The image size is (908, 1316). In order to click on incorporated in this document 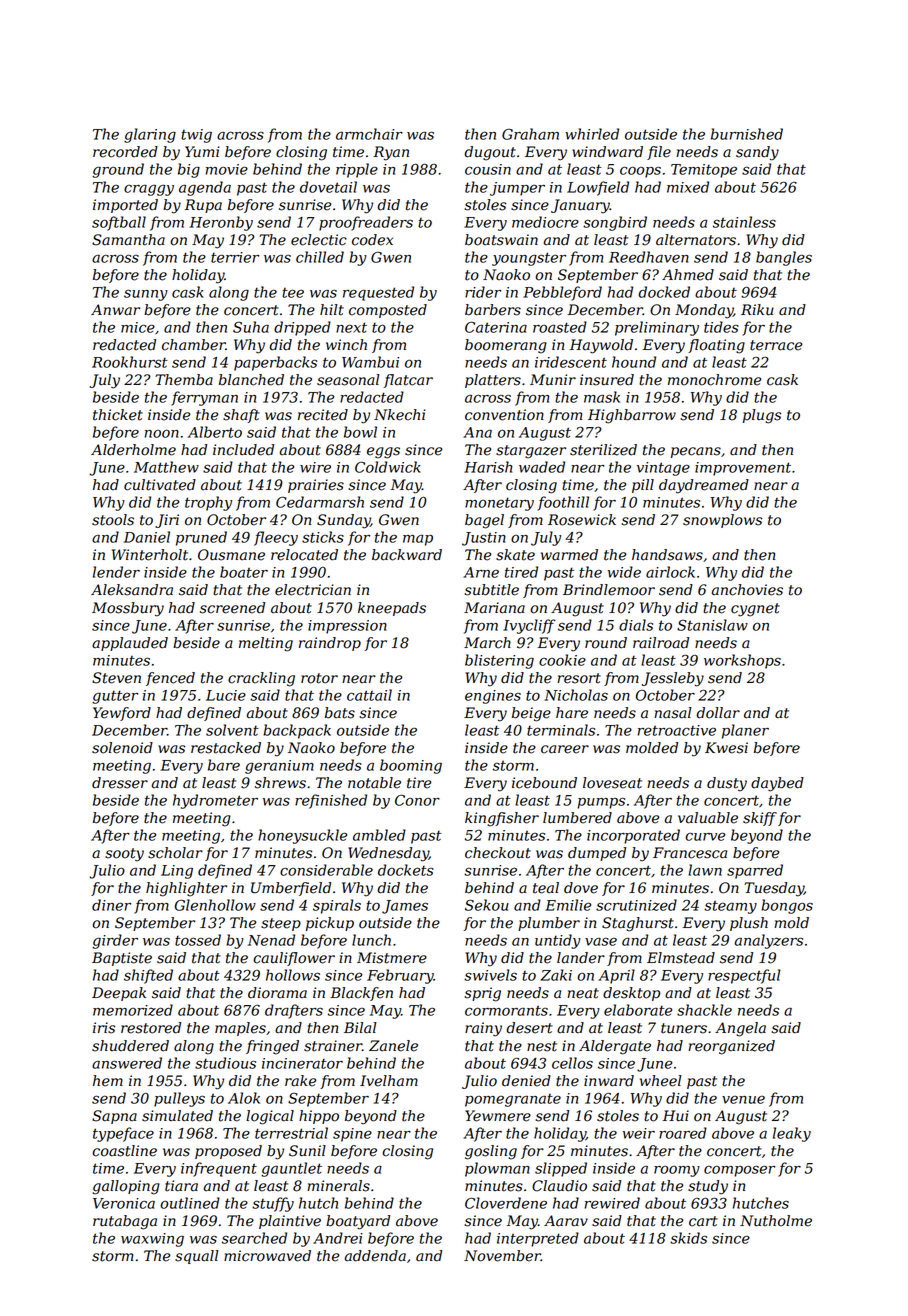, I will do `click(633, 836)`.
